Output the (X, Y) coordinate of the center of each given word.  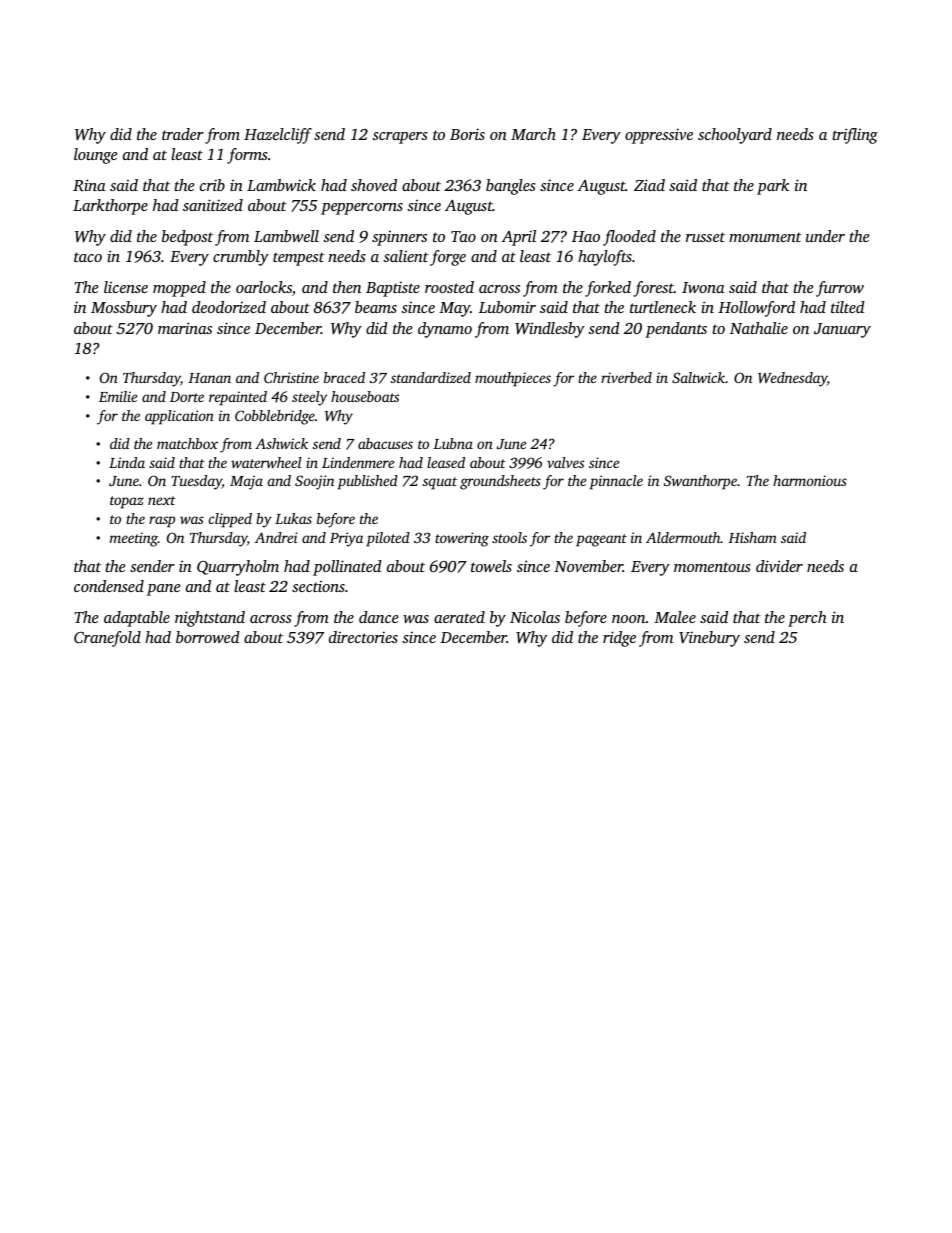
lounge (95, 156)
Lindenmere (358, 462)
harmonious (810, 480)
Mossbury (124, 309)
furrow (840, 289)
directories (363, 637)
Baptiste (393, 289)
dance (378, 617)
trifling (855, 136)
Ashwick (281, 443)
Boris (467, 134)
